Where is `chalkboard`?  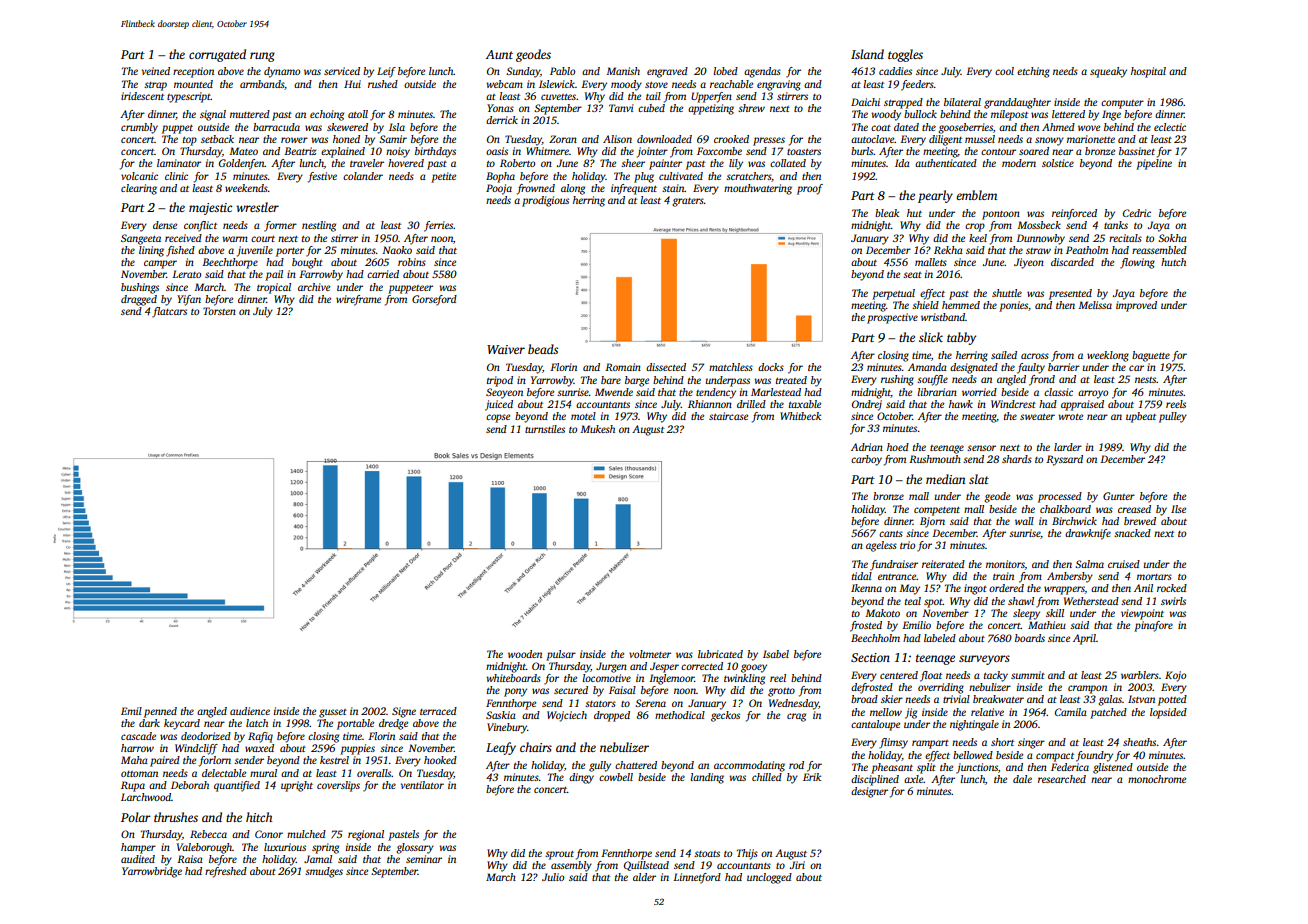 chalkboard is located at coordinates (1065, 509).
